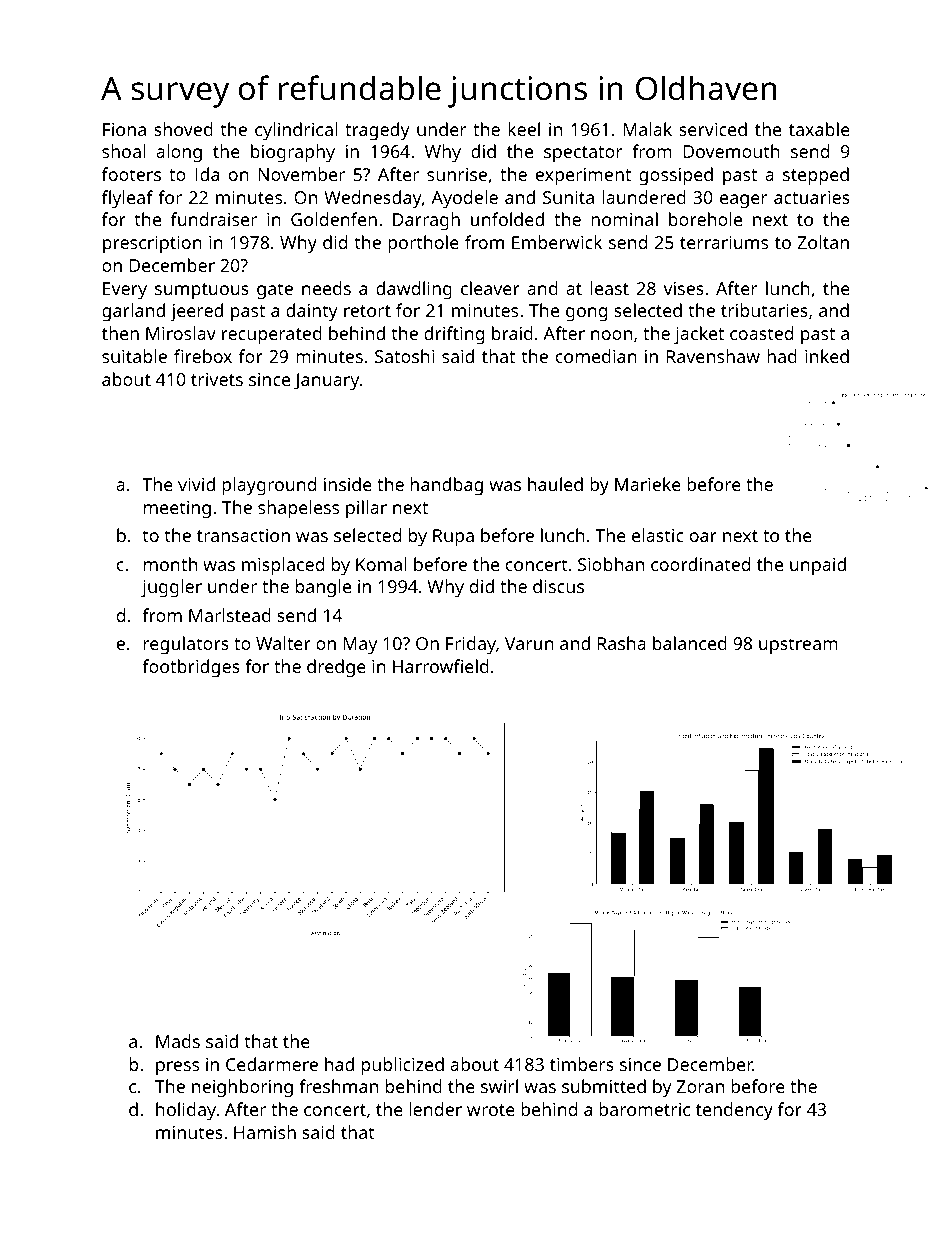  What do you see at coordinates (191, 668) in the screenshot?
I see `footbridges` at bounding box center [191, 668].
